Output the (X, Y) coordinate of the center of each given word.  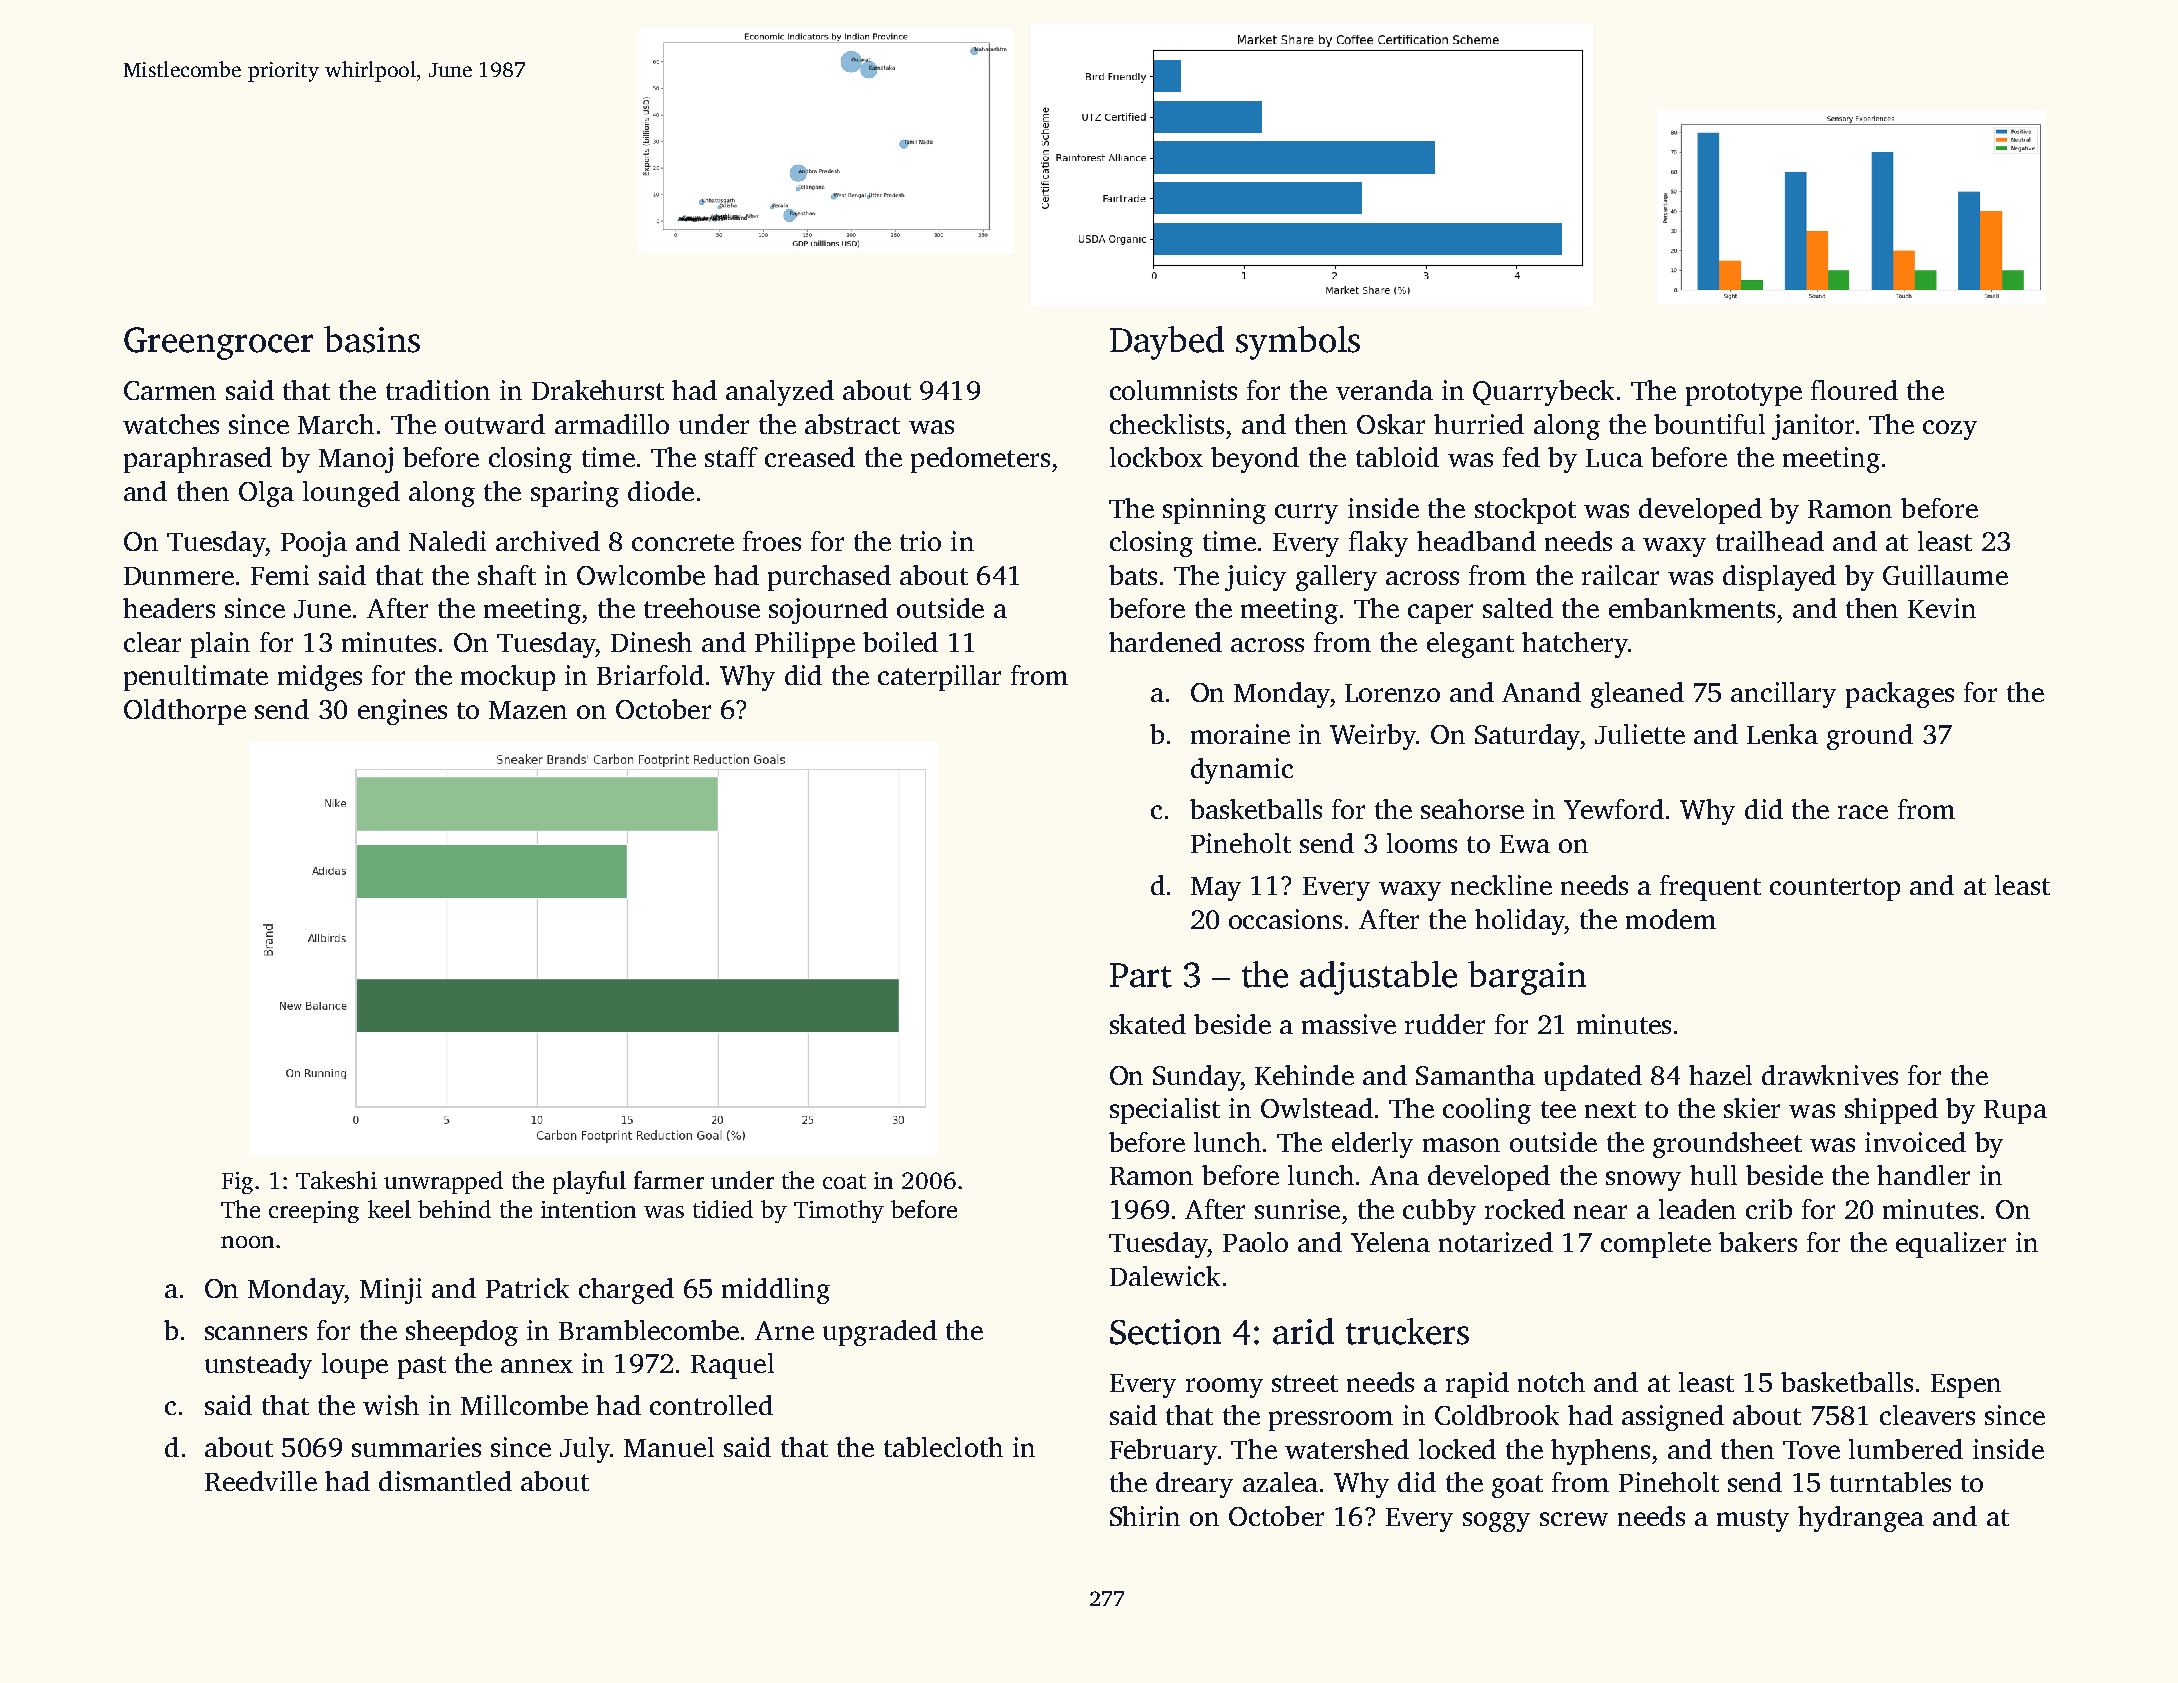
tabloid (1397, 457)
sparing (575, 494)
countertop (1835, 889)
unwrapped (443, 1182)
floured (1854, 390)
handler (1923, 1175)
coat (844, 1181)
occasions (1285, 919)
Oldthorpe (185, 712)
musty (1753, 1520)
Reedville (261, 1481)
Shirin (1145, 1516)
